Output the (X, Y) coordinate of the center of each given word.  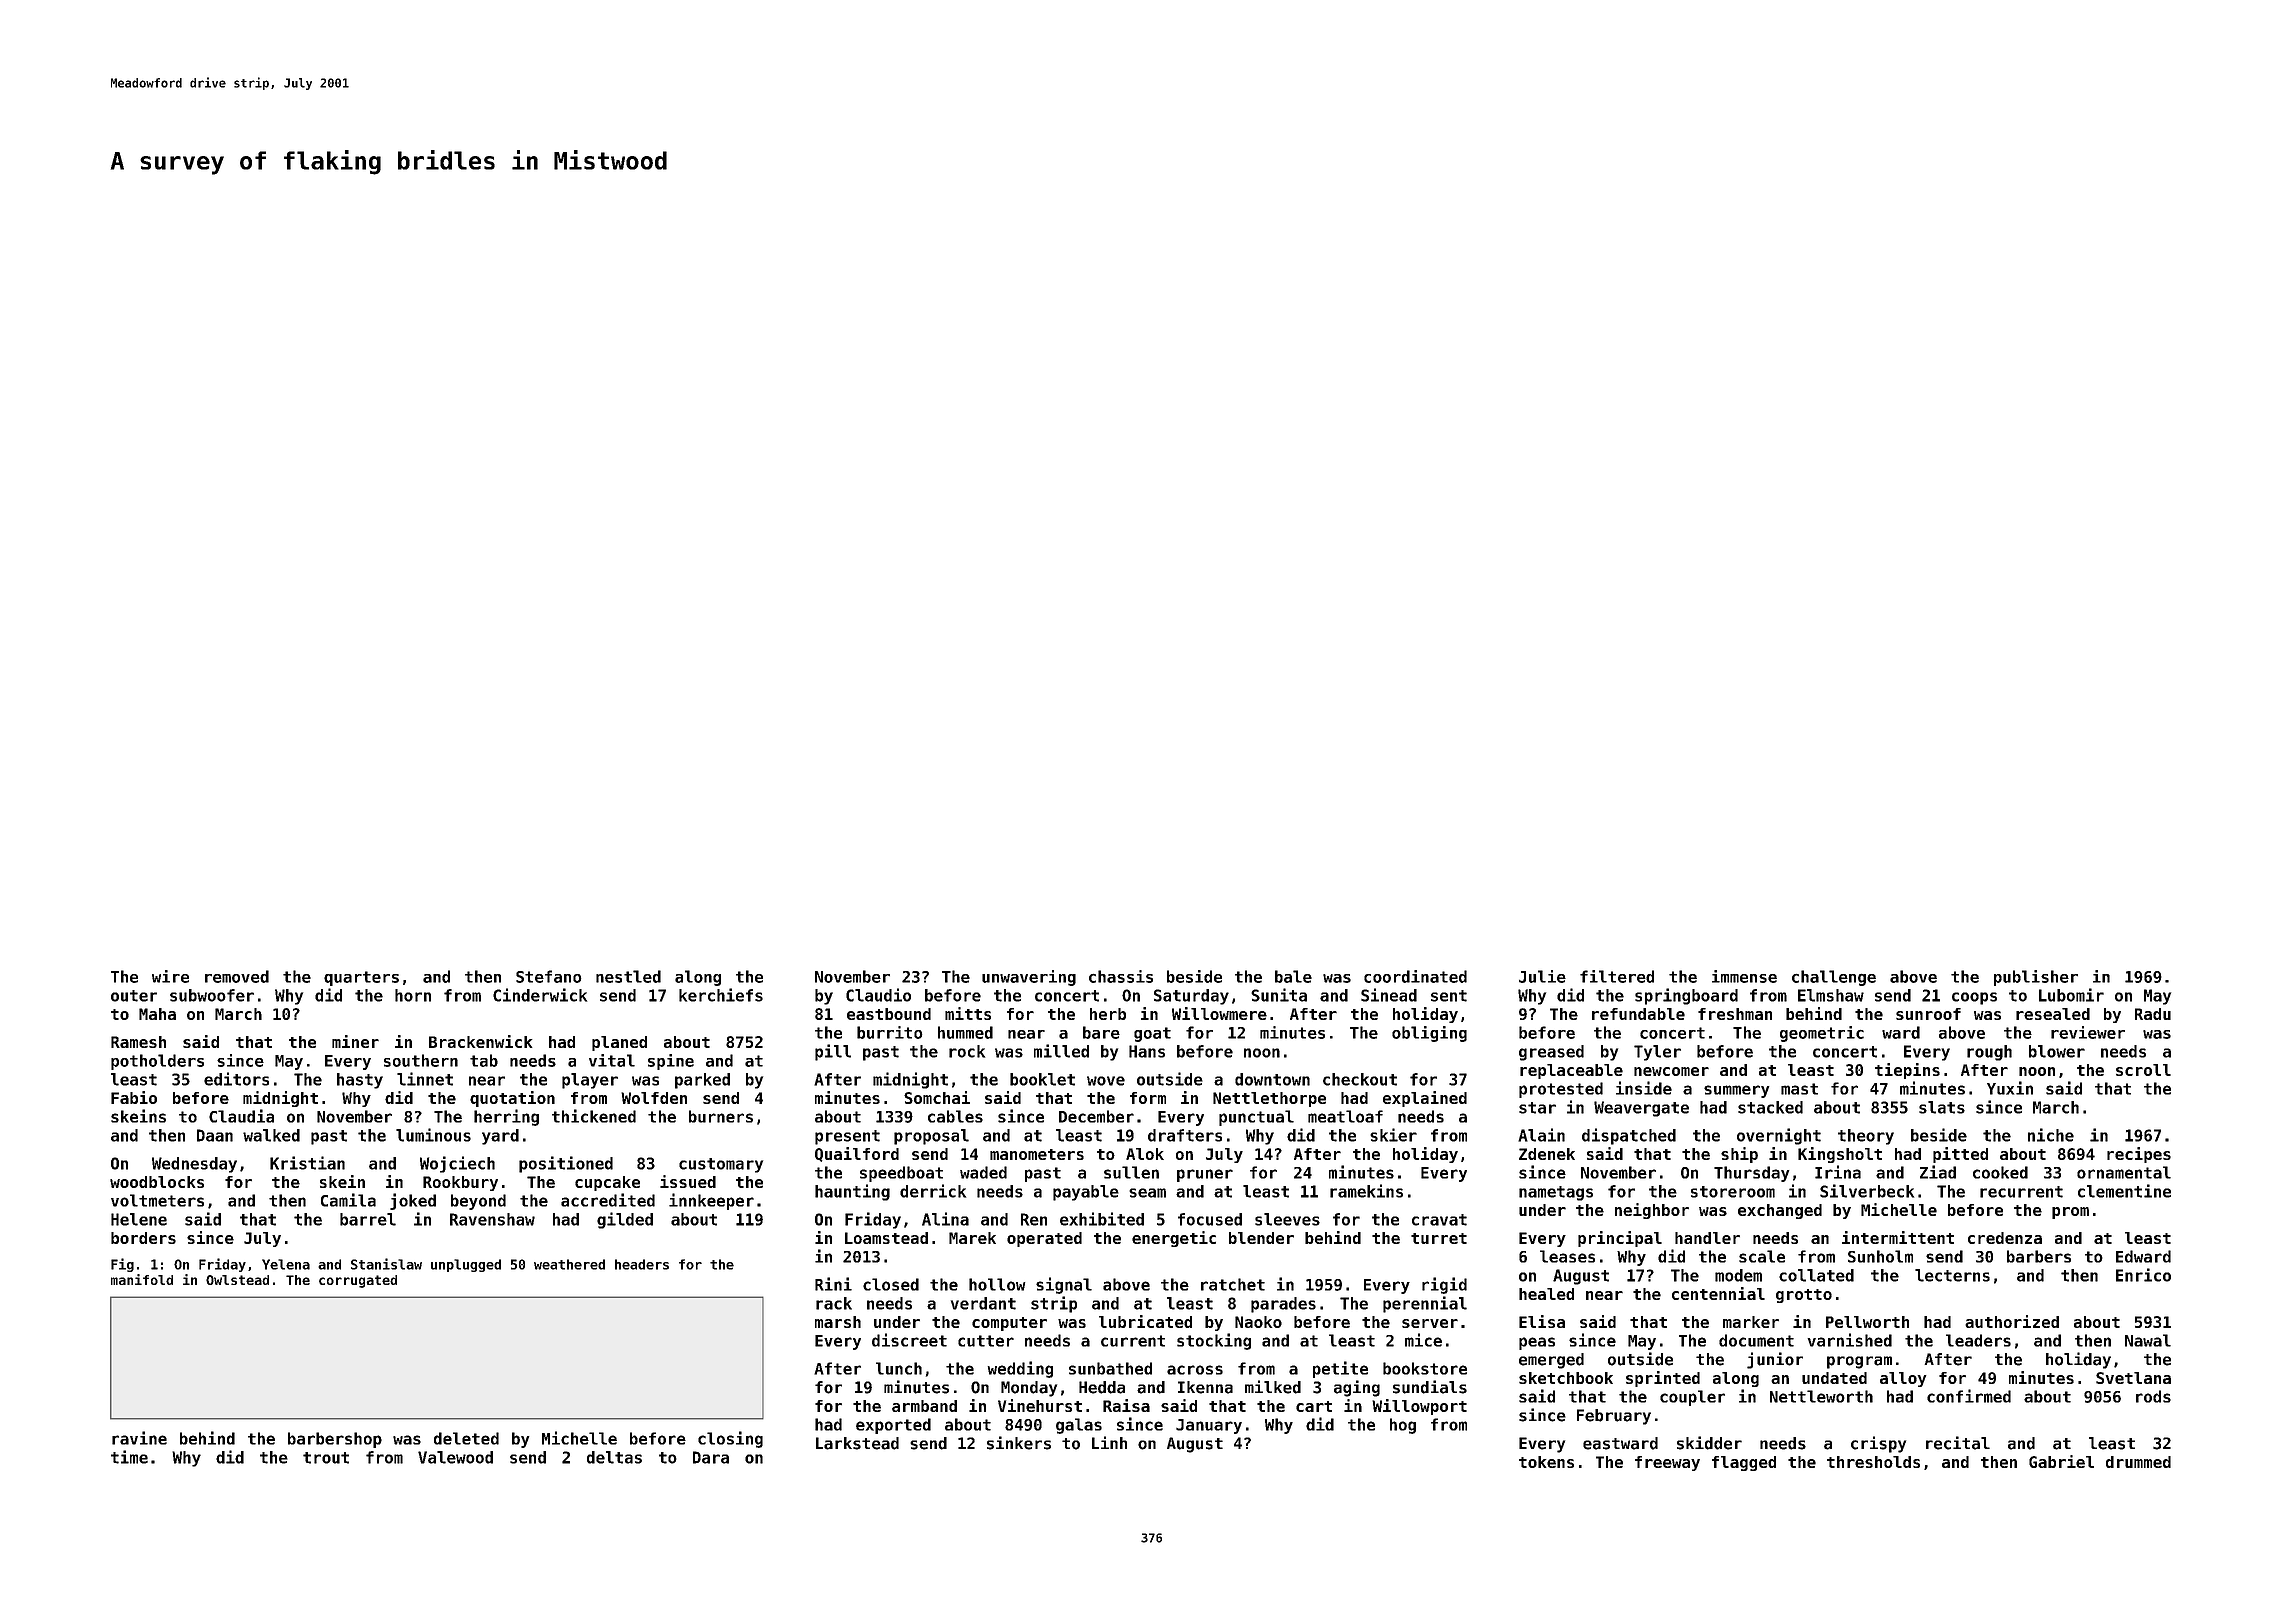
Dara (711, 1457)
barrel (368, 1219)
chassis (1121, 976)
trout (326, 1458)
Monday (1029, 1389)
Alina (945, 1219)
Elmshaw (1831, 995)
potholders (157, 1062)
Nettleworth (1821, 1396)
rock (967, 1051)
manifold (142, 1279)
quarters (361, 978)
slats (1942, 1107)
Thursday (1751, 1174)
